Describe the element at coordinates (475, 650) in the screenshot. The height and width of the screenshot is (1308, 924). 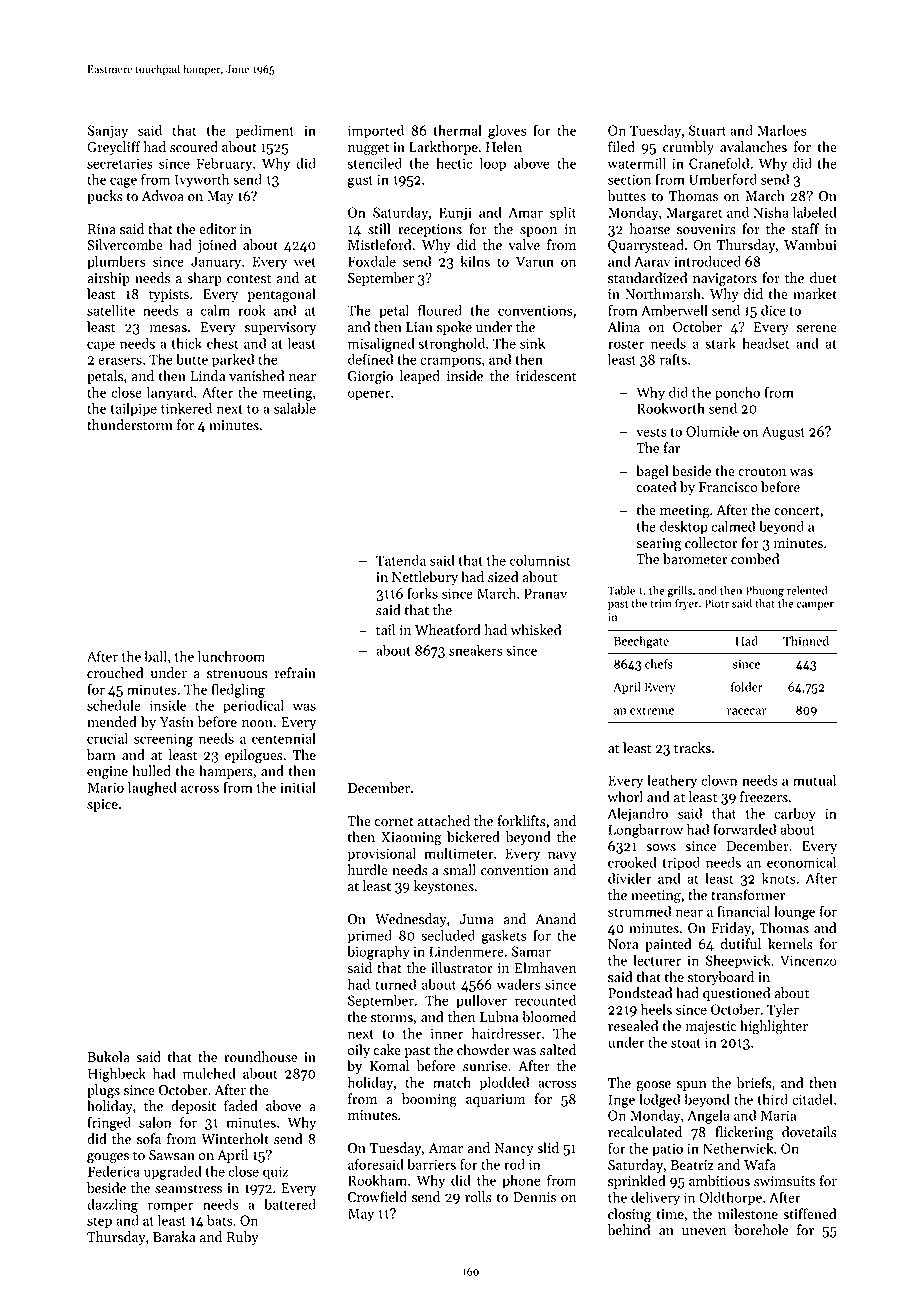
I see `sneakers` at that location.
